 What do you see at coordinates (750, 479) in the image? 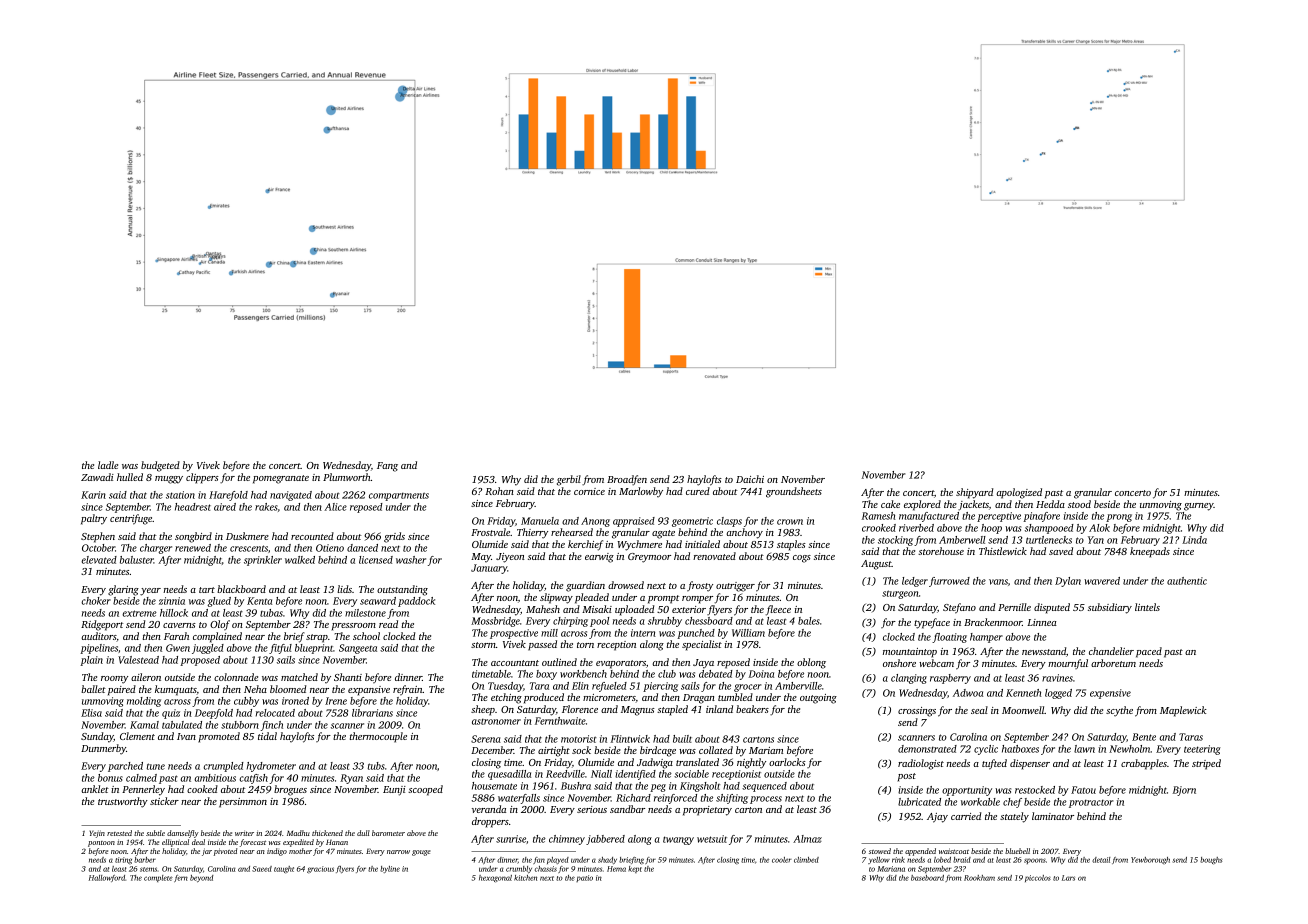
I see `Daichi` at bounding box center [750, 479].
